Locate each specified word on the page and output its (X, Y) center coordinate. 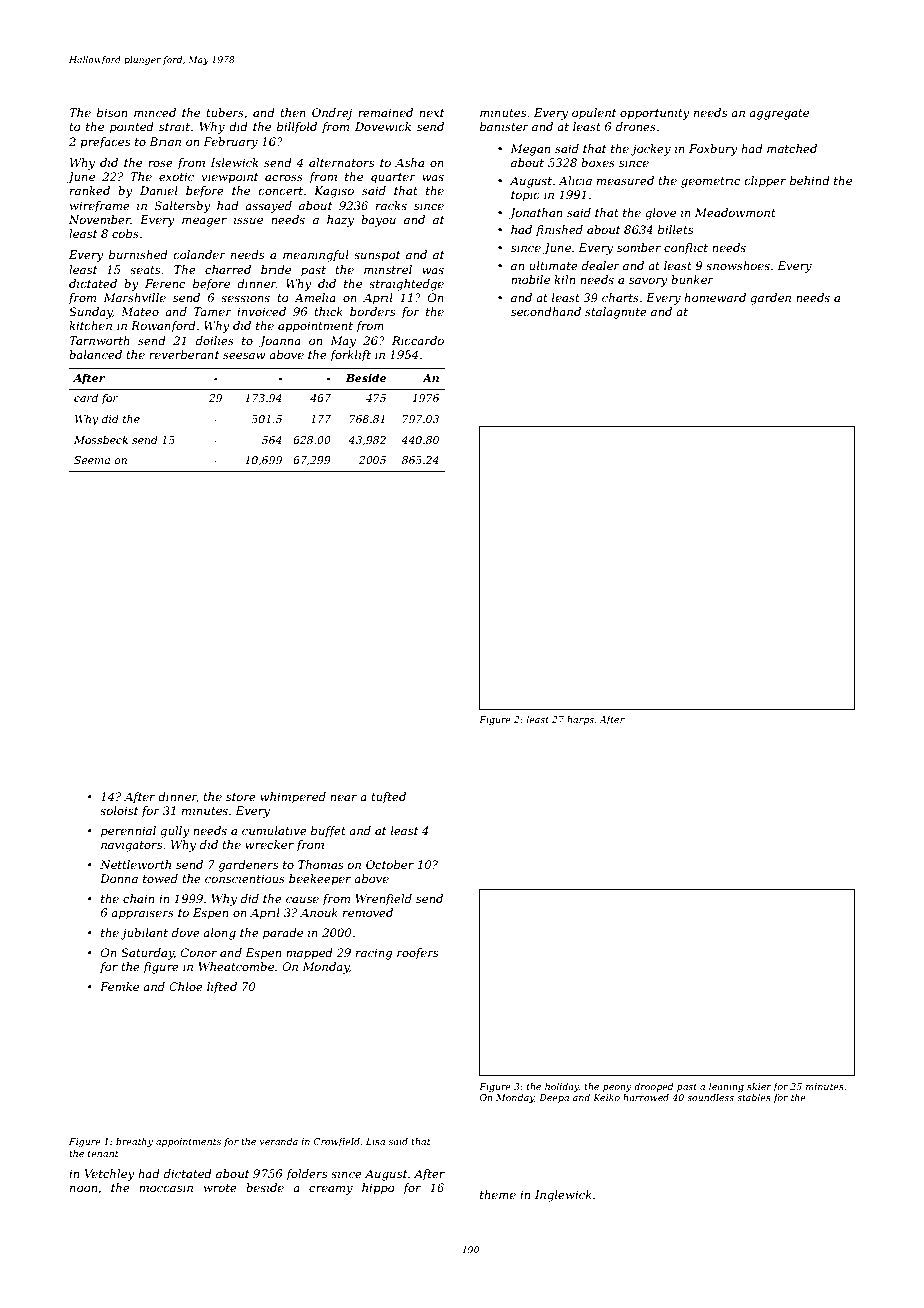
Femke (119, 986)
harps (580, 720)
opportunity (655, 114)
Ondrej (332, 114)
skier (759, 1086)
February (230, 143)
